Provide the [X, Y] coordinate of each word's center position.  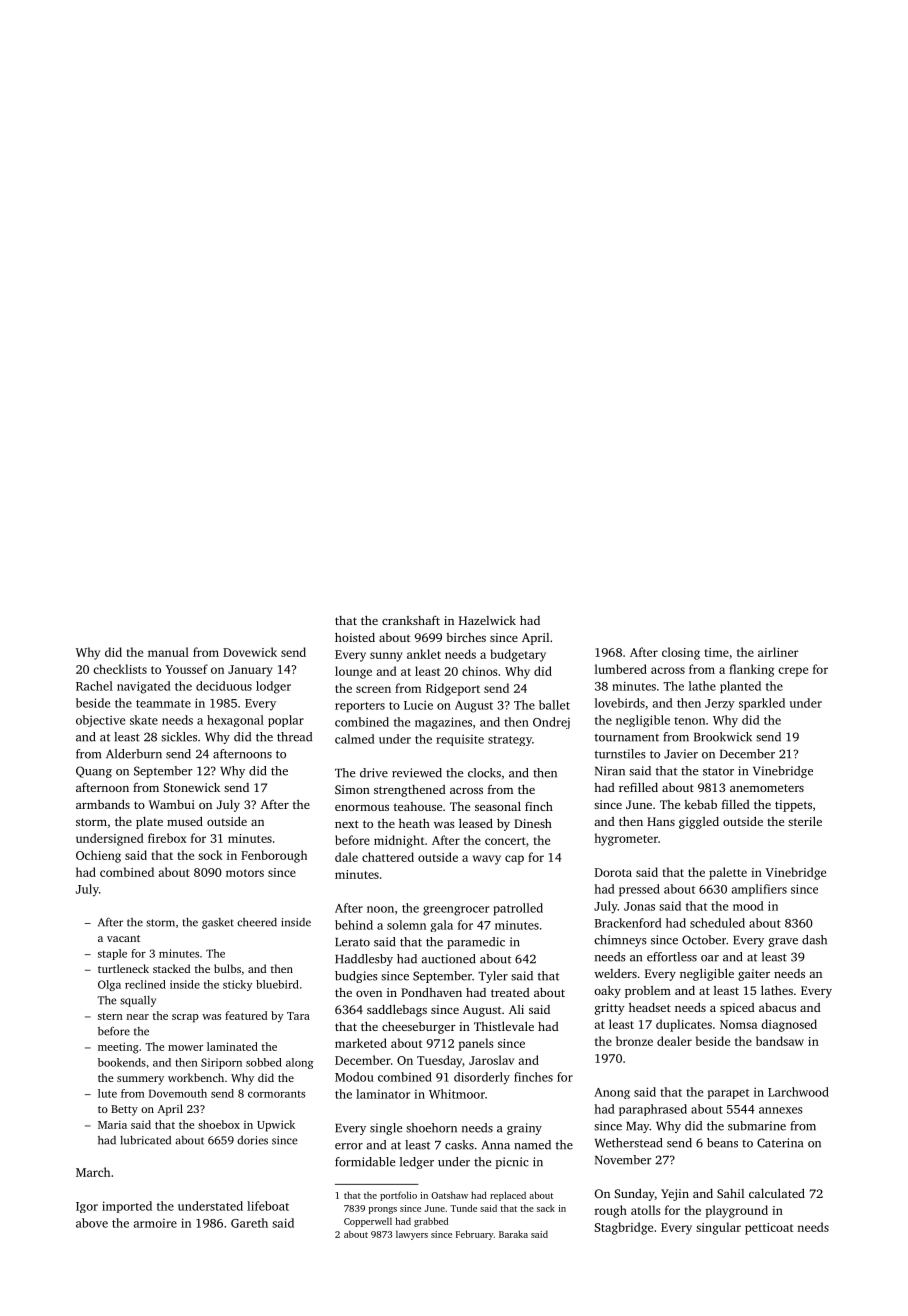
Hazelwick [487, 620]
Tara [298, 1016]
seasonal [498, 806]
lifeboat [268, 1206]
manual [168, 652]
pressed [639, 890]
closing [681, 653]
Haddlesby [364, 960]
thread [294, 737]
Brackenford [628, 923]
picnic [512, 1163]
